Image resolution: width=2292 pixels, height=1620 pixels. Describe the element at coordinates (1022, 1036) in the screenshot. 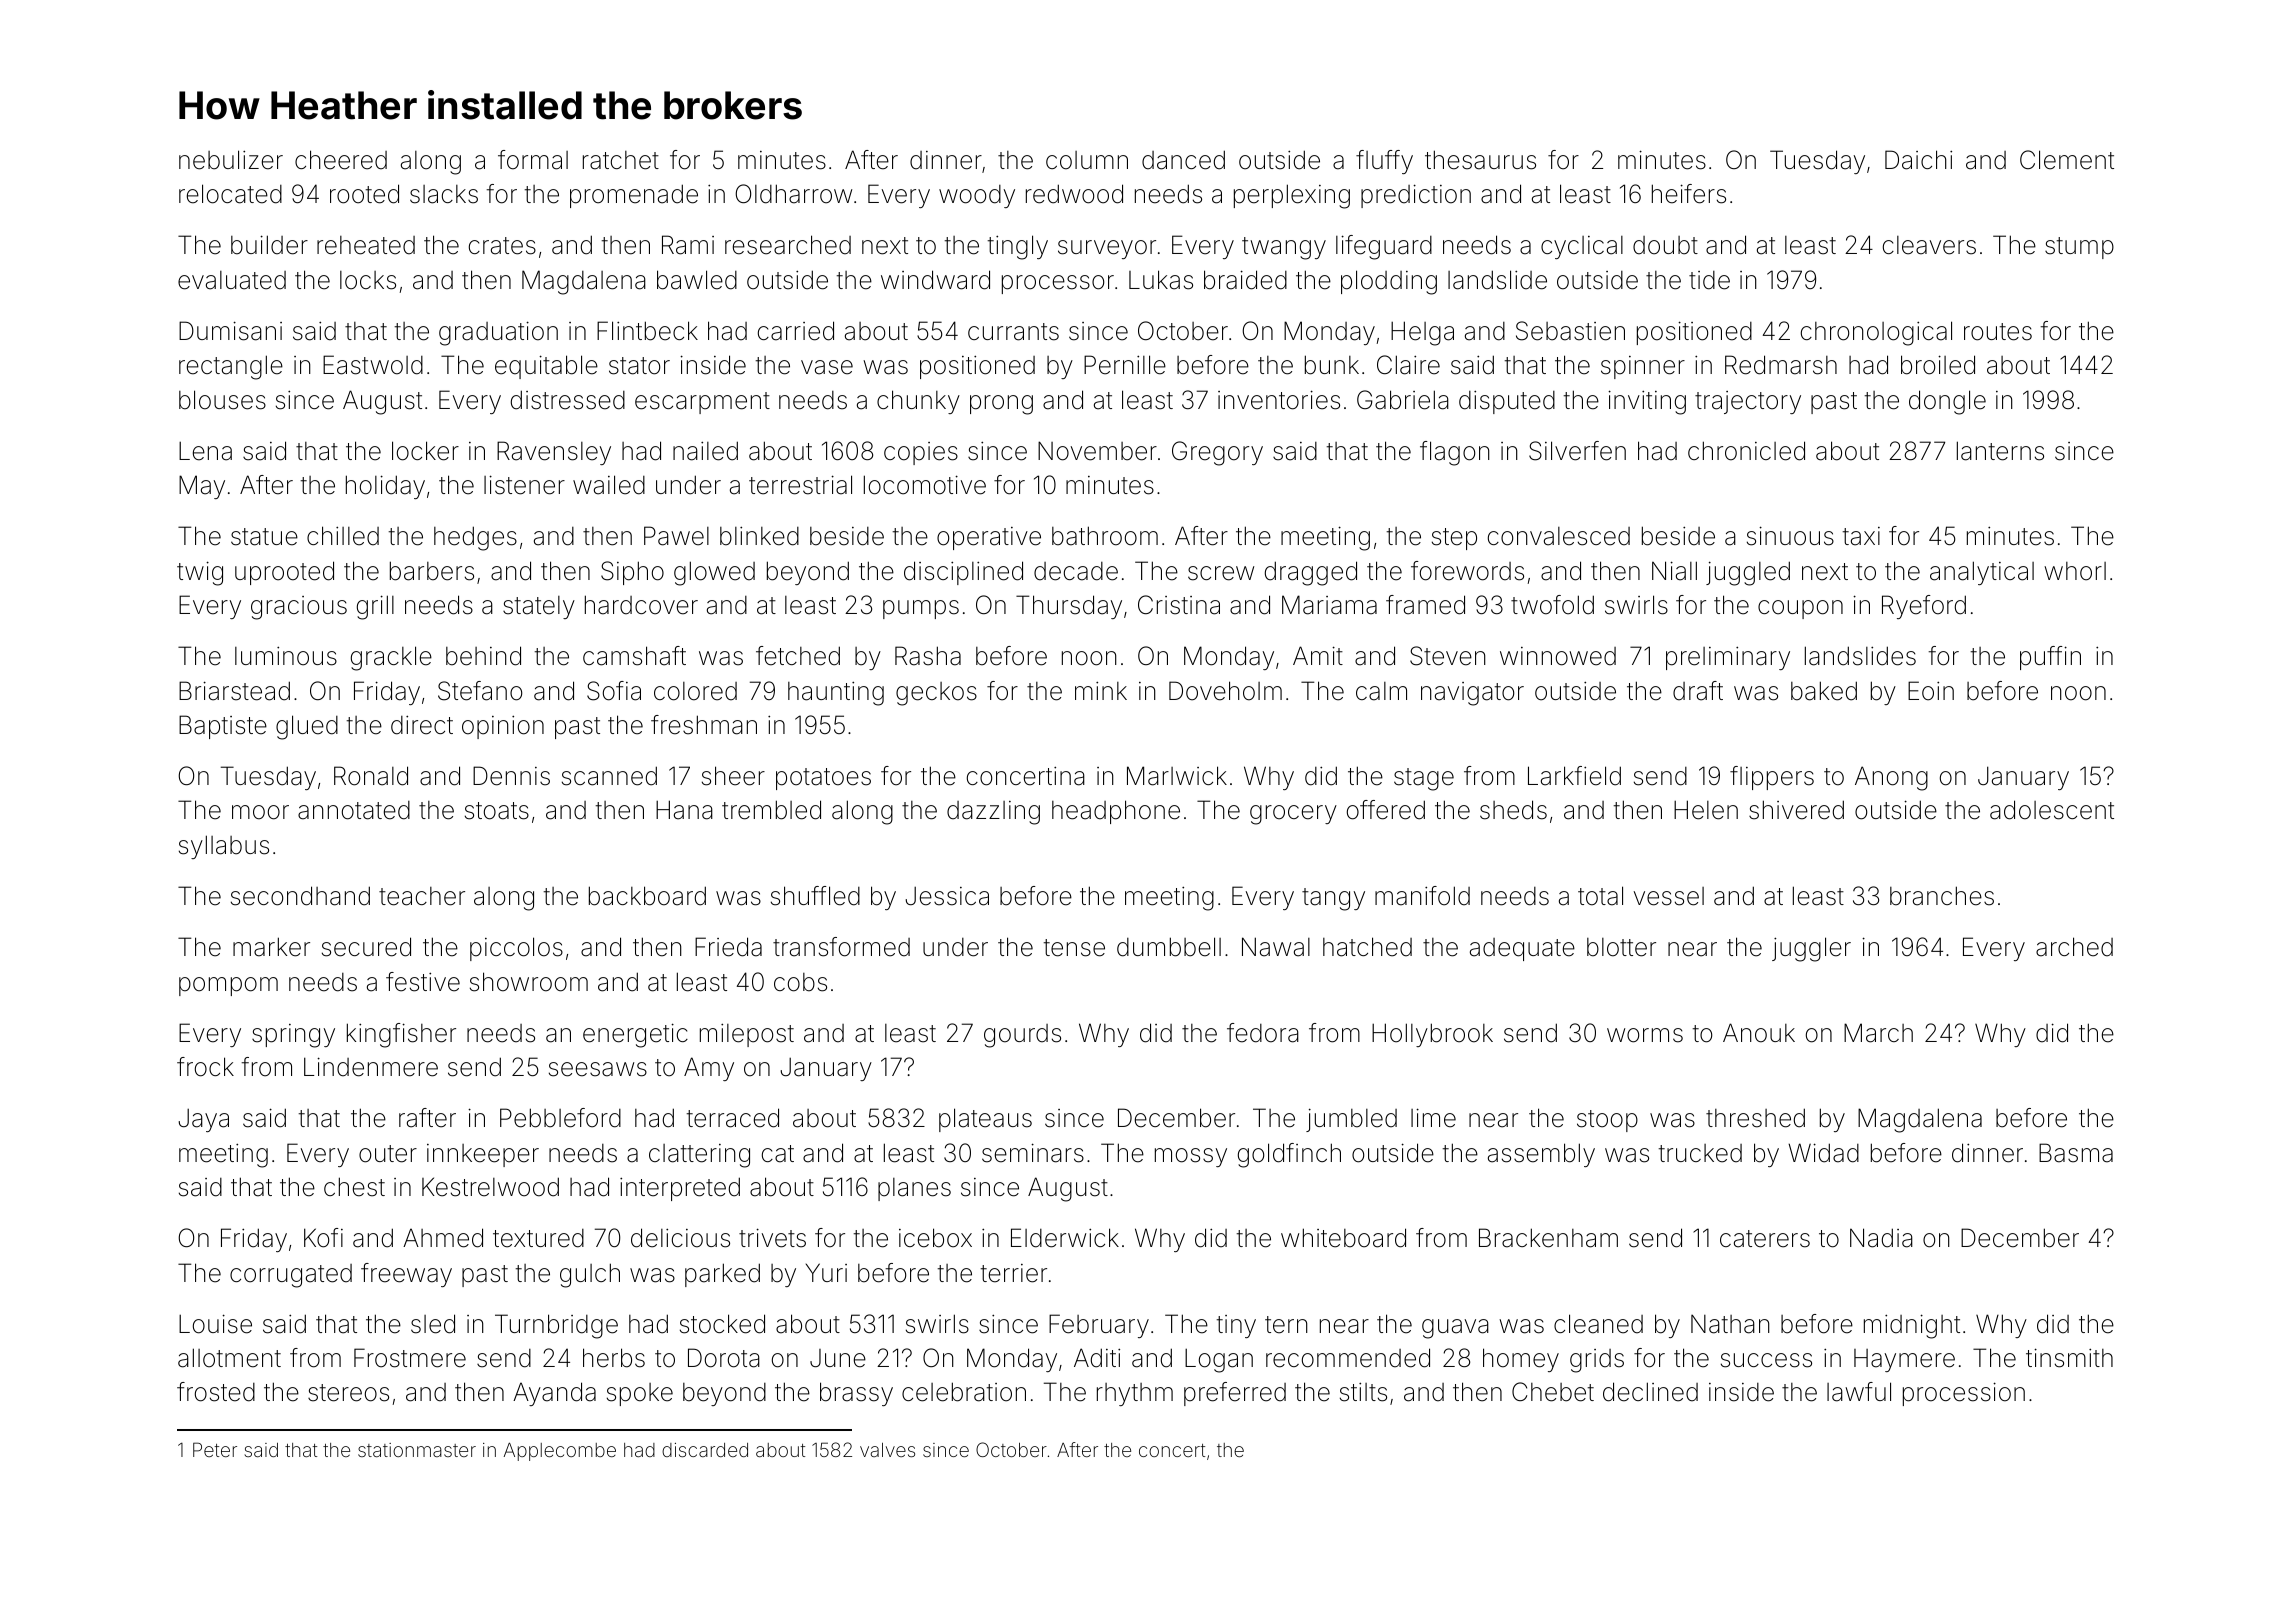

I see `gourds` at that location.
